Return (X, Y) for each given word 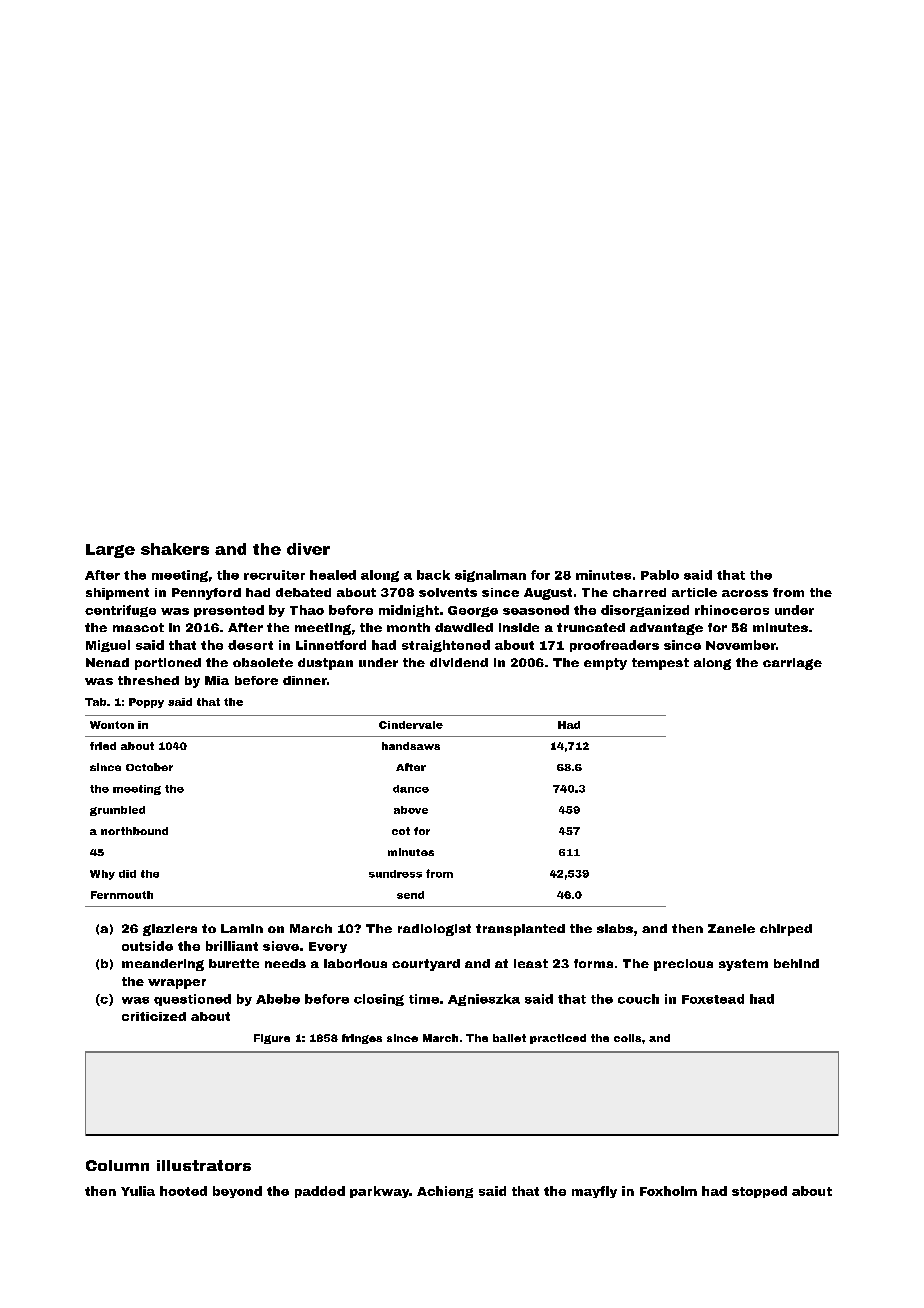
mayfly (594, 1192)
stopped (759, 1192)
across (745, 593)
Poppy (146, 703)
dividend (459, 662)
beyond (237, 1192)
